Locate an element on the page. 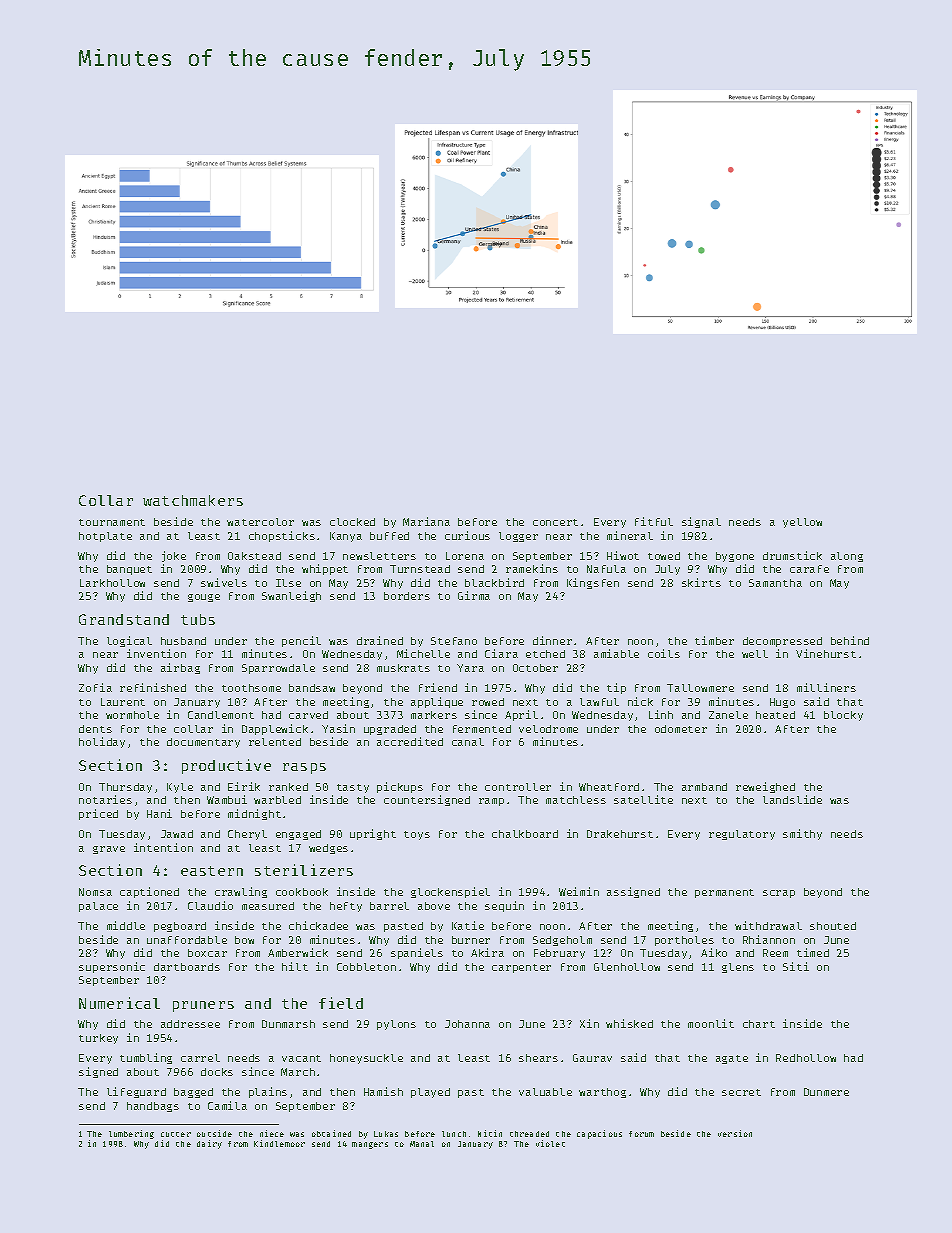 The width and height of the document is (952, 1233). smithy is located at coordinates (802, 834).
